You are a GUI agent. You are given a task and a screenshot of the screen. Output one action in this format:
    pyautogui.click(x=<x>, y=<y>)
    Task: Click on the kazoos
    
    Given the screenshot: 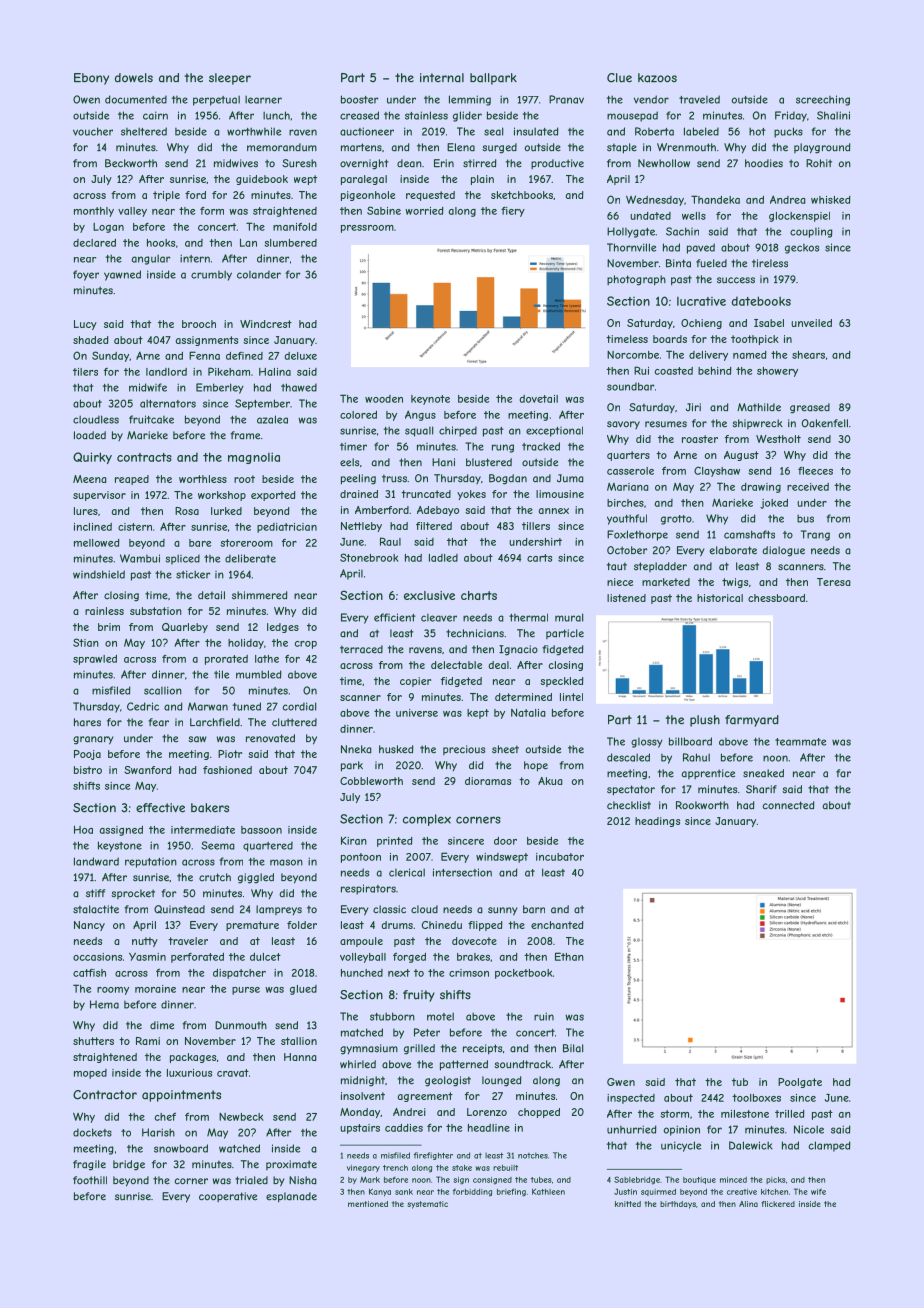 What is the action you would take?
    pyautogui.click(x=657, y=78)
